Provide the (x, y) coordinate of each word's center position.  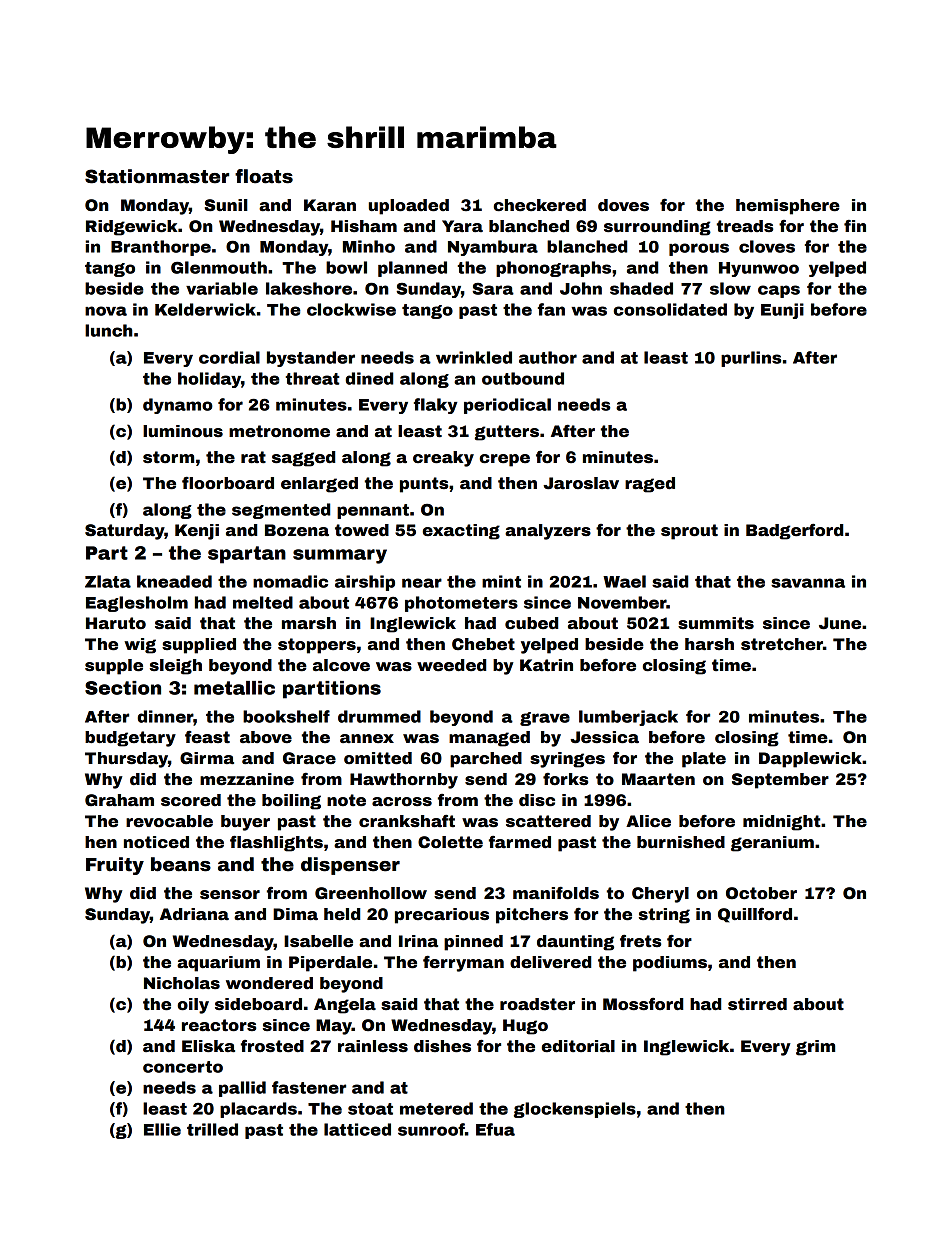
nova (106, 311)
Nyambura (493, 248)
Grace (309, 758)
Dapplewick (810, 760)
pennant (373, 511)
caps (779, 291)
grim (815, 1048)
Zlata (108, 581)
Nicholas (182, 983)
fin (855, 225)
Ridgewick (131, 228)
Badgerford (794, 531)
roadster (537, 1004)
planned (412, 269)
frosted (272, 1046)
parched (486, 760)
